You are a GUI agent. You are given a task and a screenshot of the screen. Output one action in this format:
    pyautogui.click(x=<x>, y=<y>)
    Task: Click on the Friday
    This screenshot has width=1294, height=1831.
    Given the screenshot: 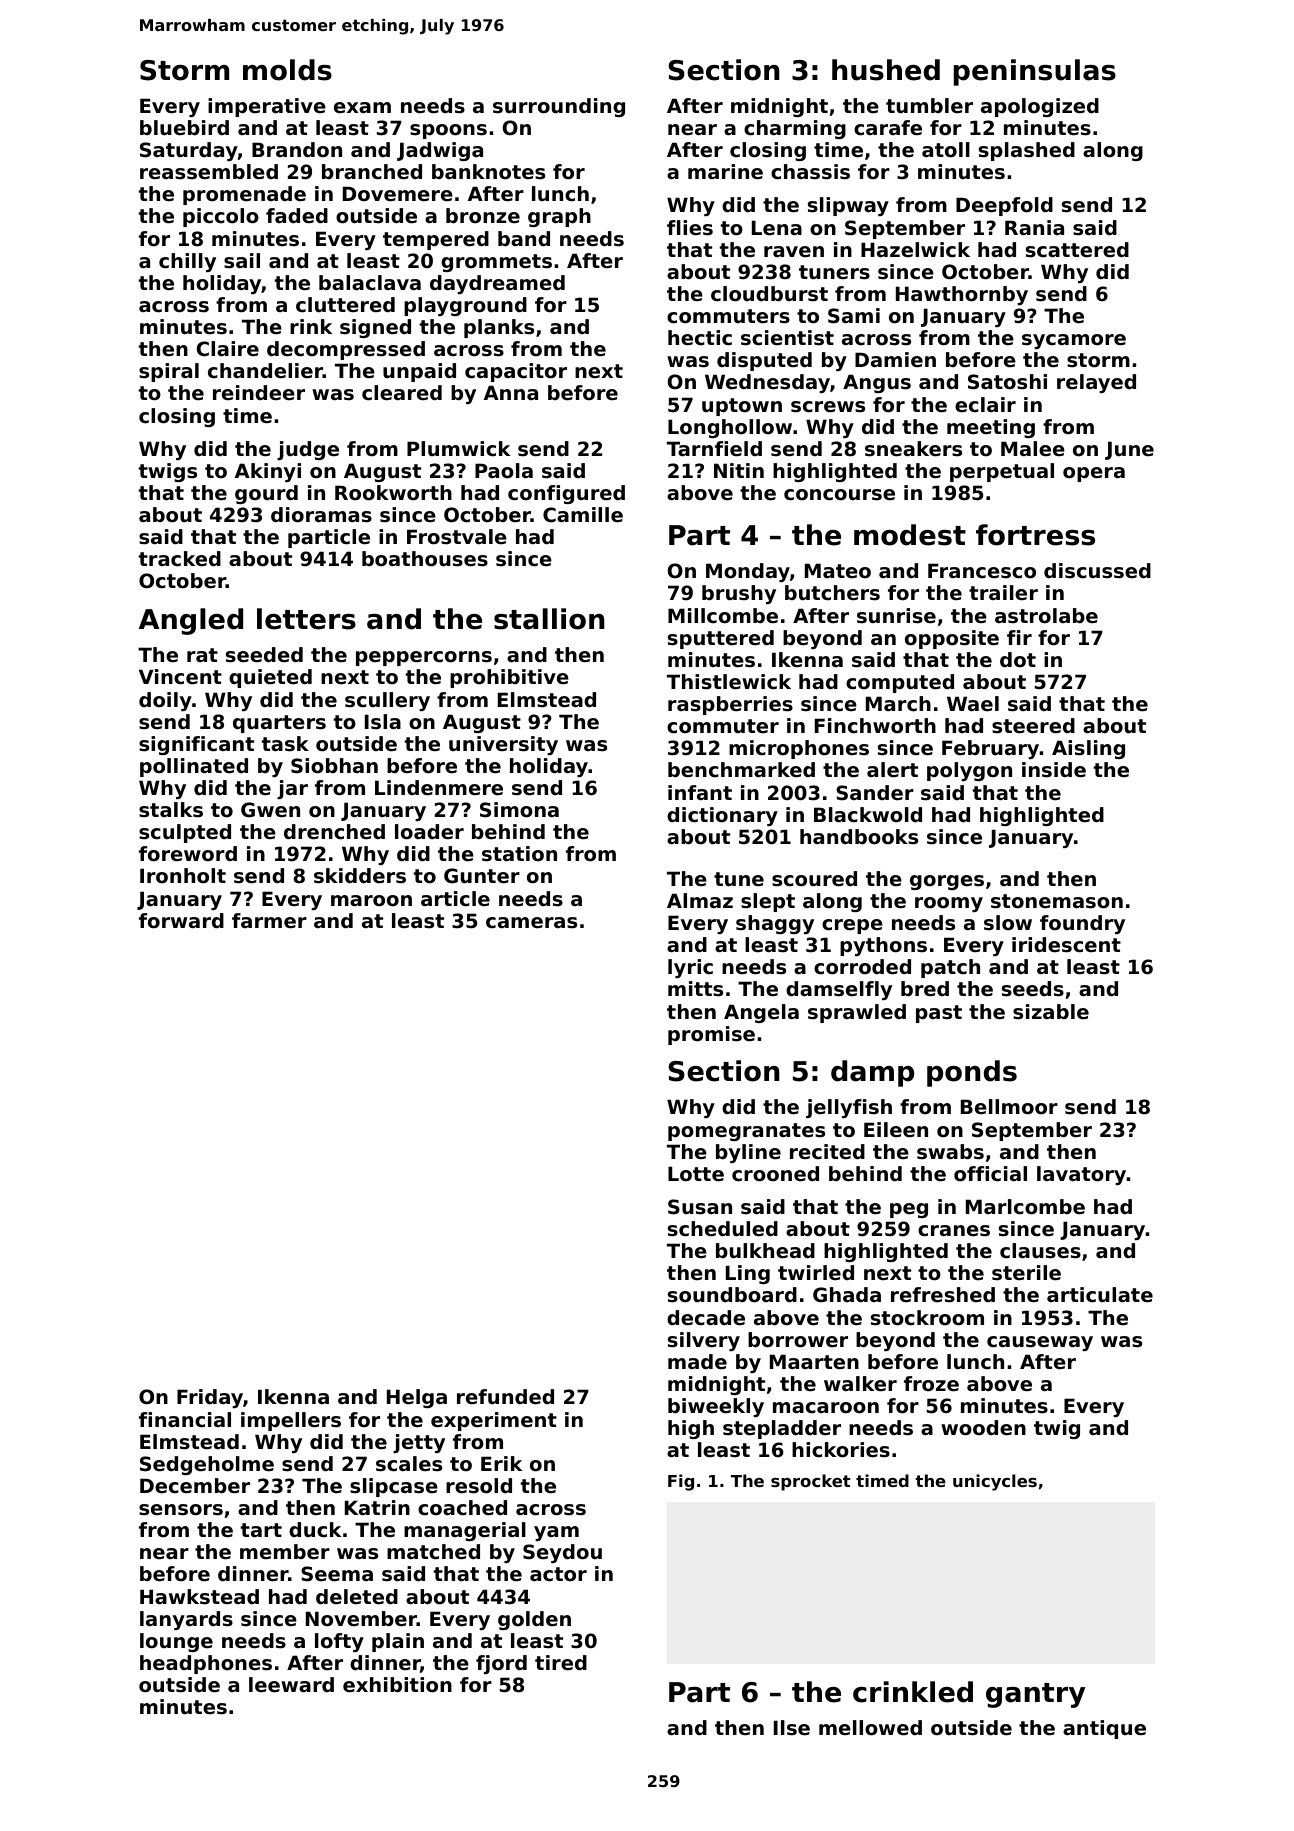 What is the action you would take?
    pyautogui.click(x=210, y=1398)
